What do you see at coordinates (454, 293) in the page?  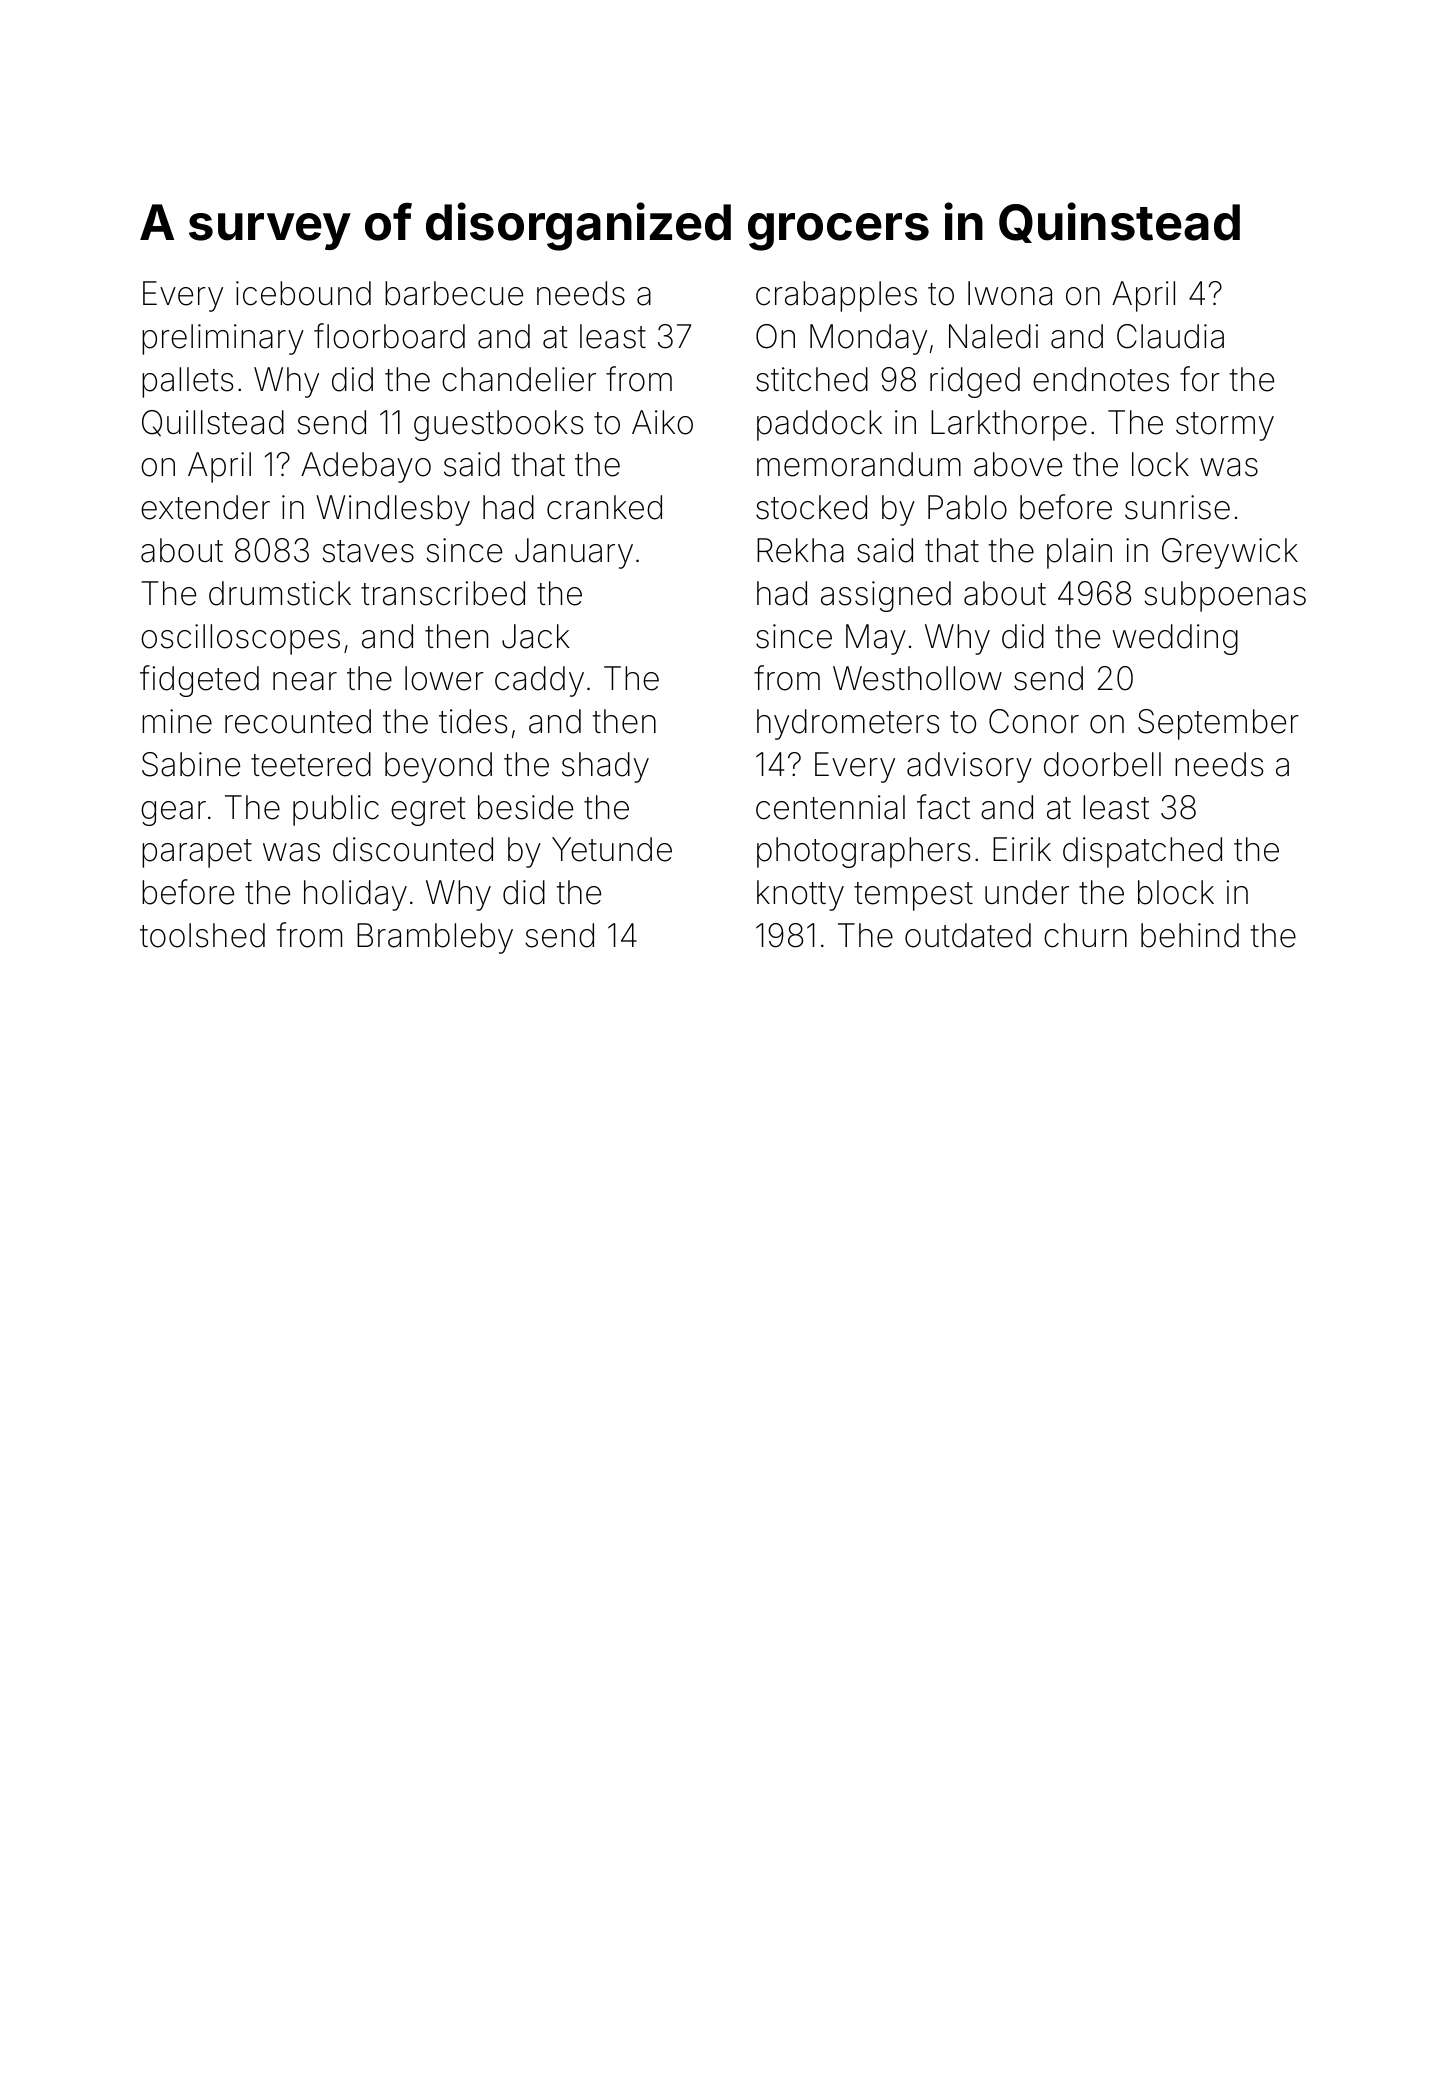 I see `barbecue` at bounding box center [454, 293].
